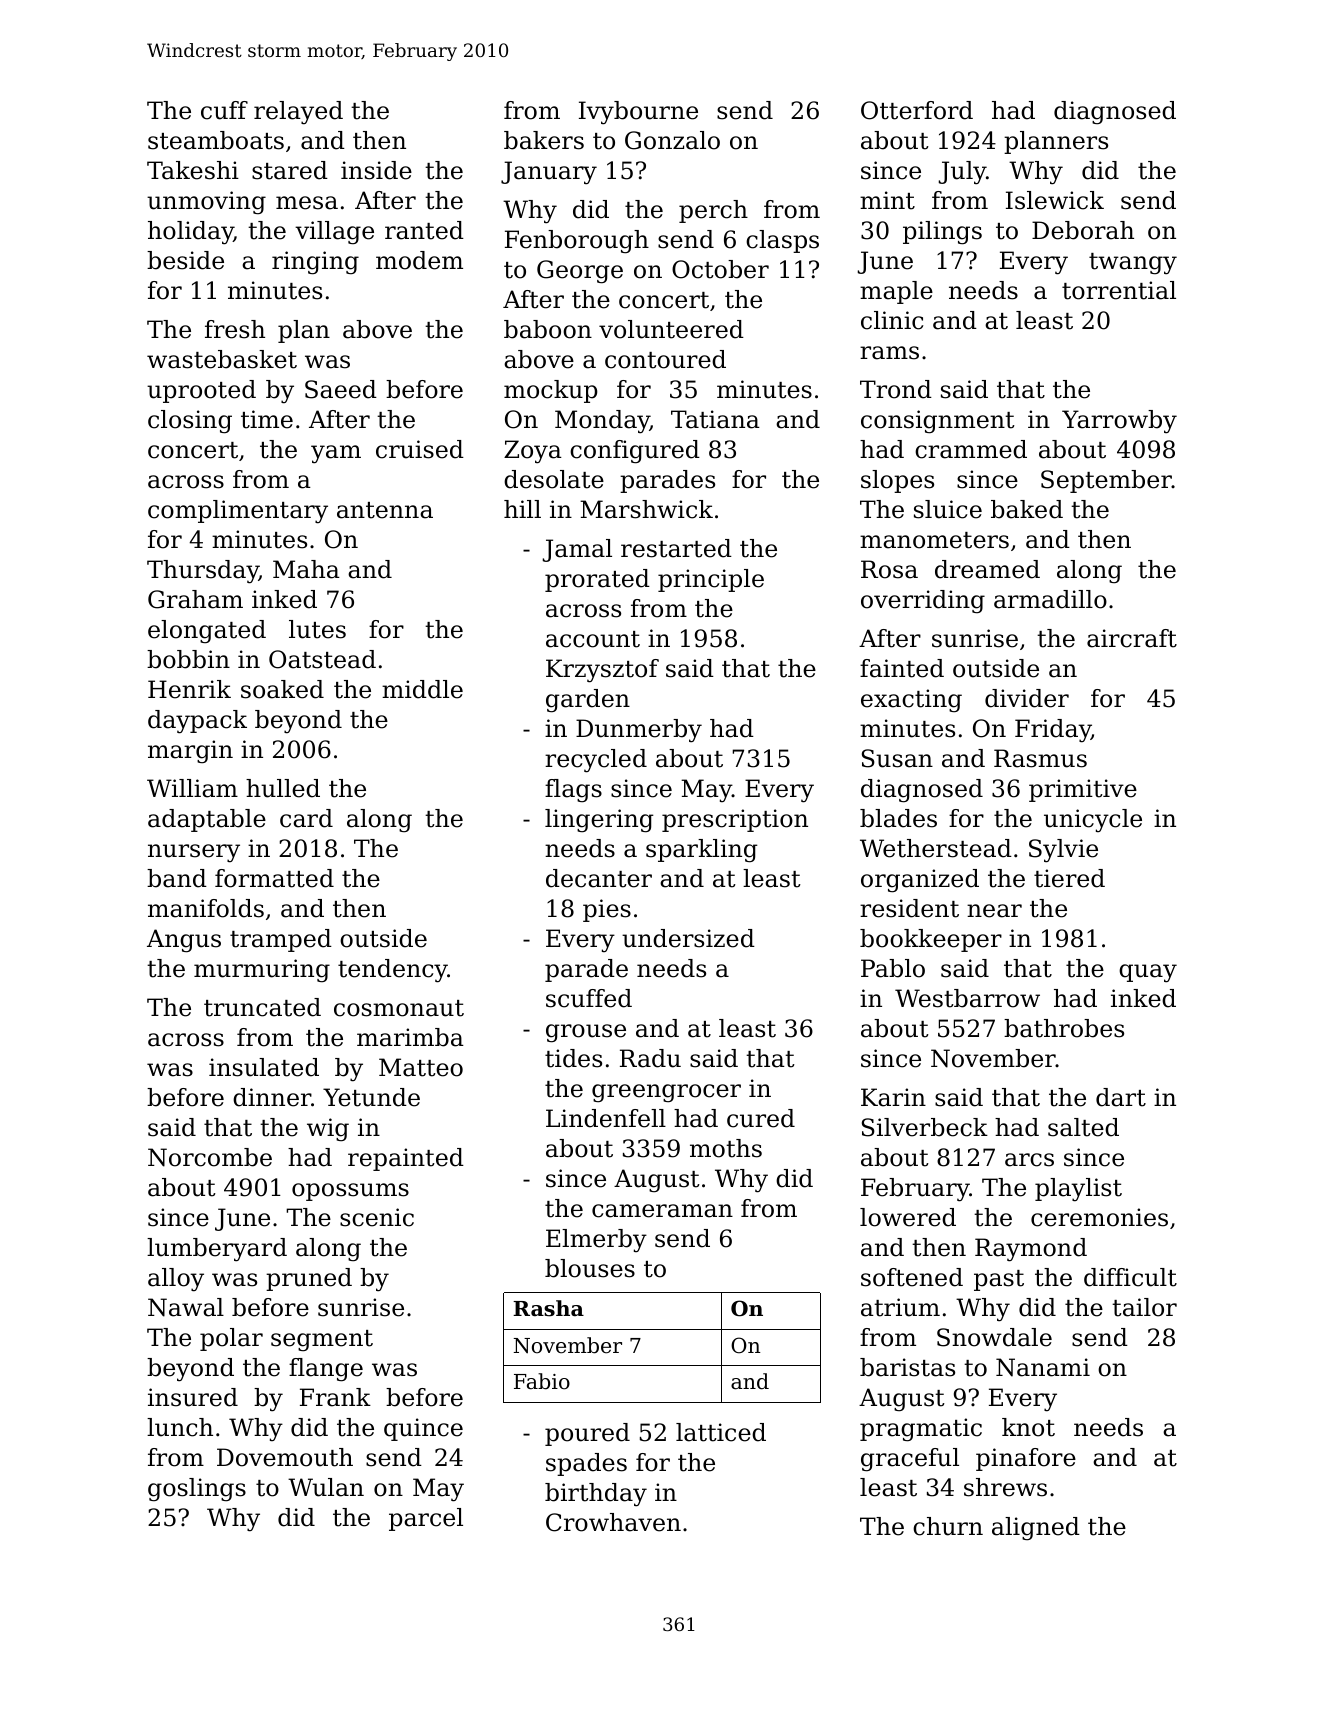 This screenshot has width=1324, height=1714. I want to click on aligned, so click(1036, 1529).
